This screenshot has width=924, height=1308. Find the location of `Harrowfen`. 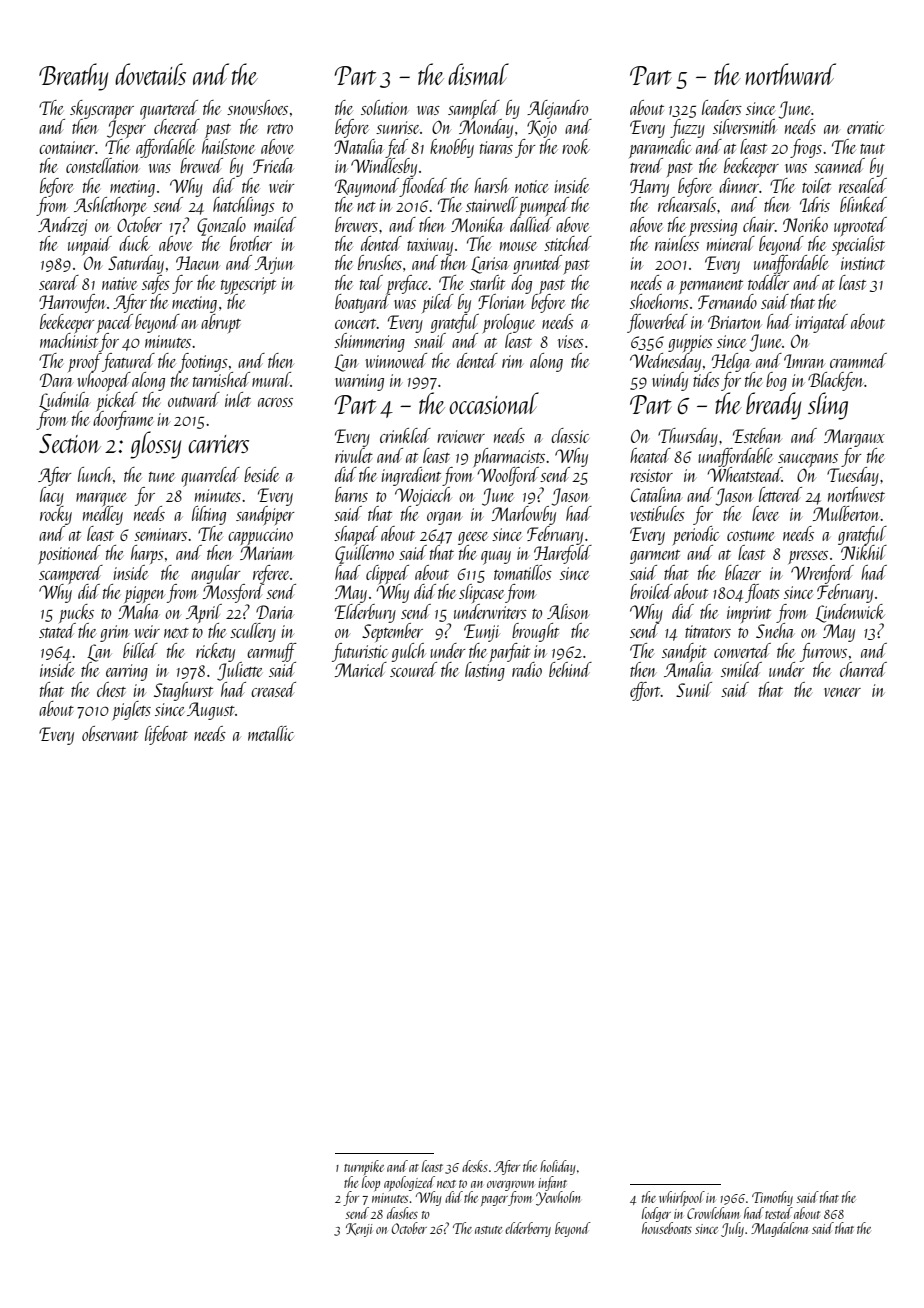

Harrowfen is located at coordinates (72, 303).
